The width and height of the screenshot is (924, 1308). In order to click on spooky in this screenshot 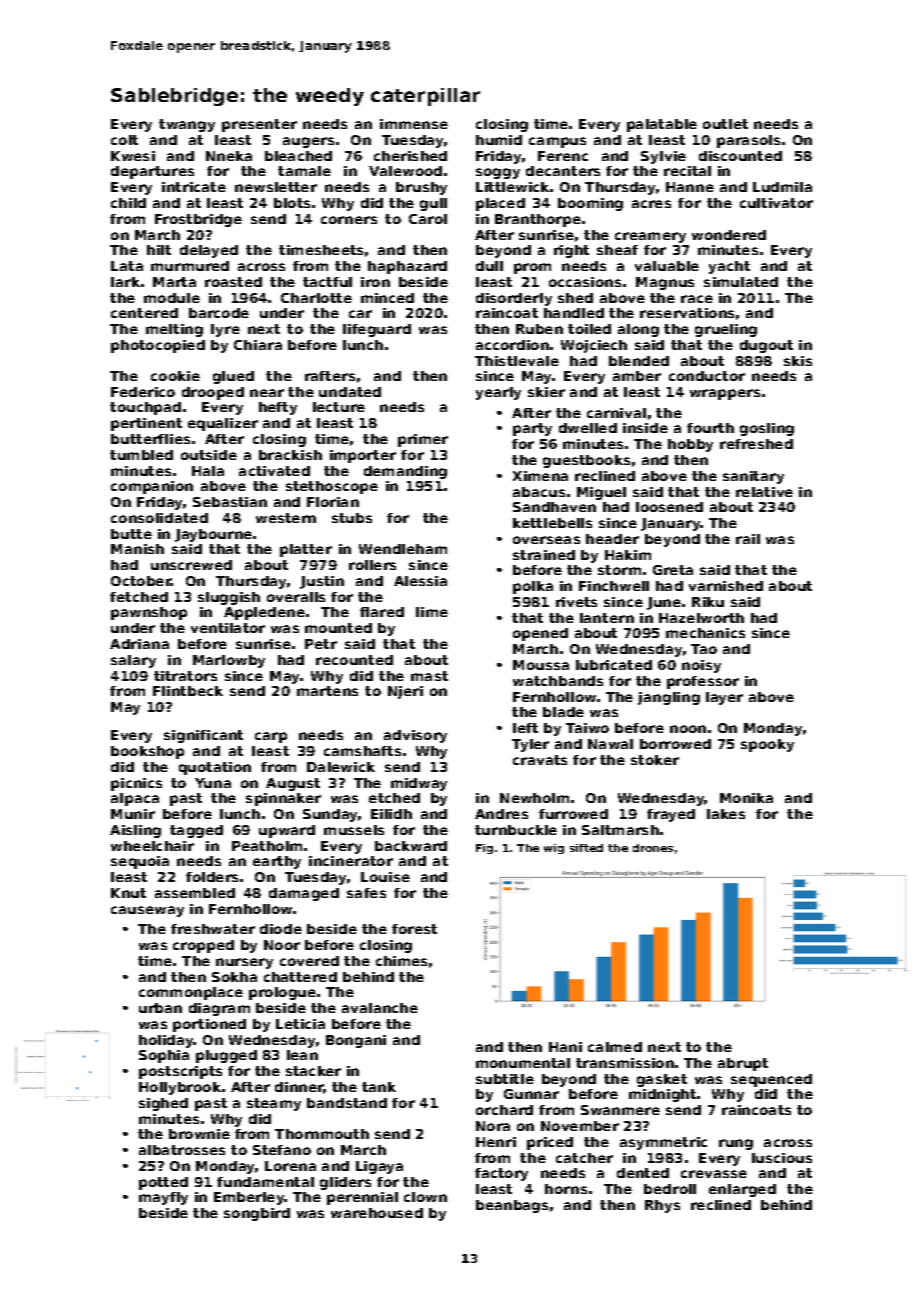, I will do `click(767, 745)`.
